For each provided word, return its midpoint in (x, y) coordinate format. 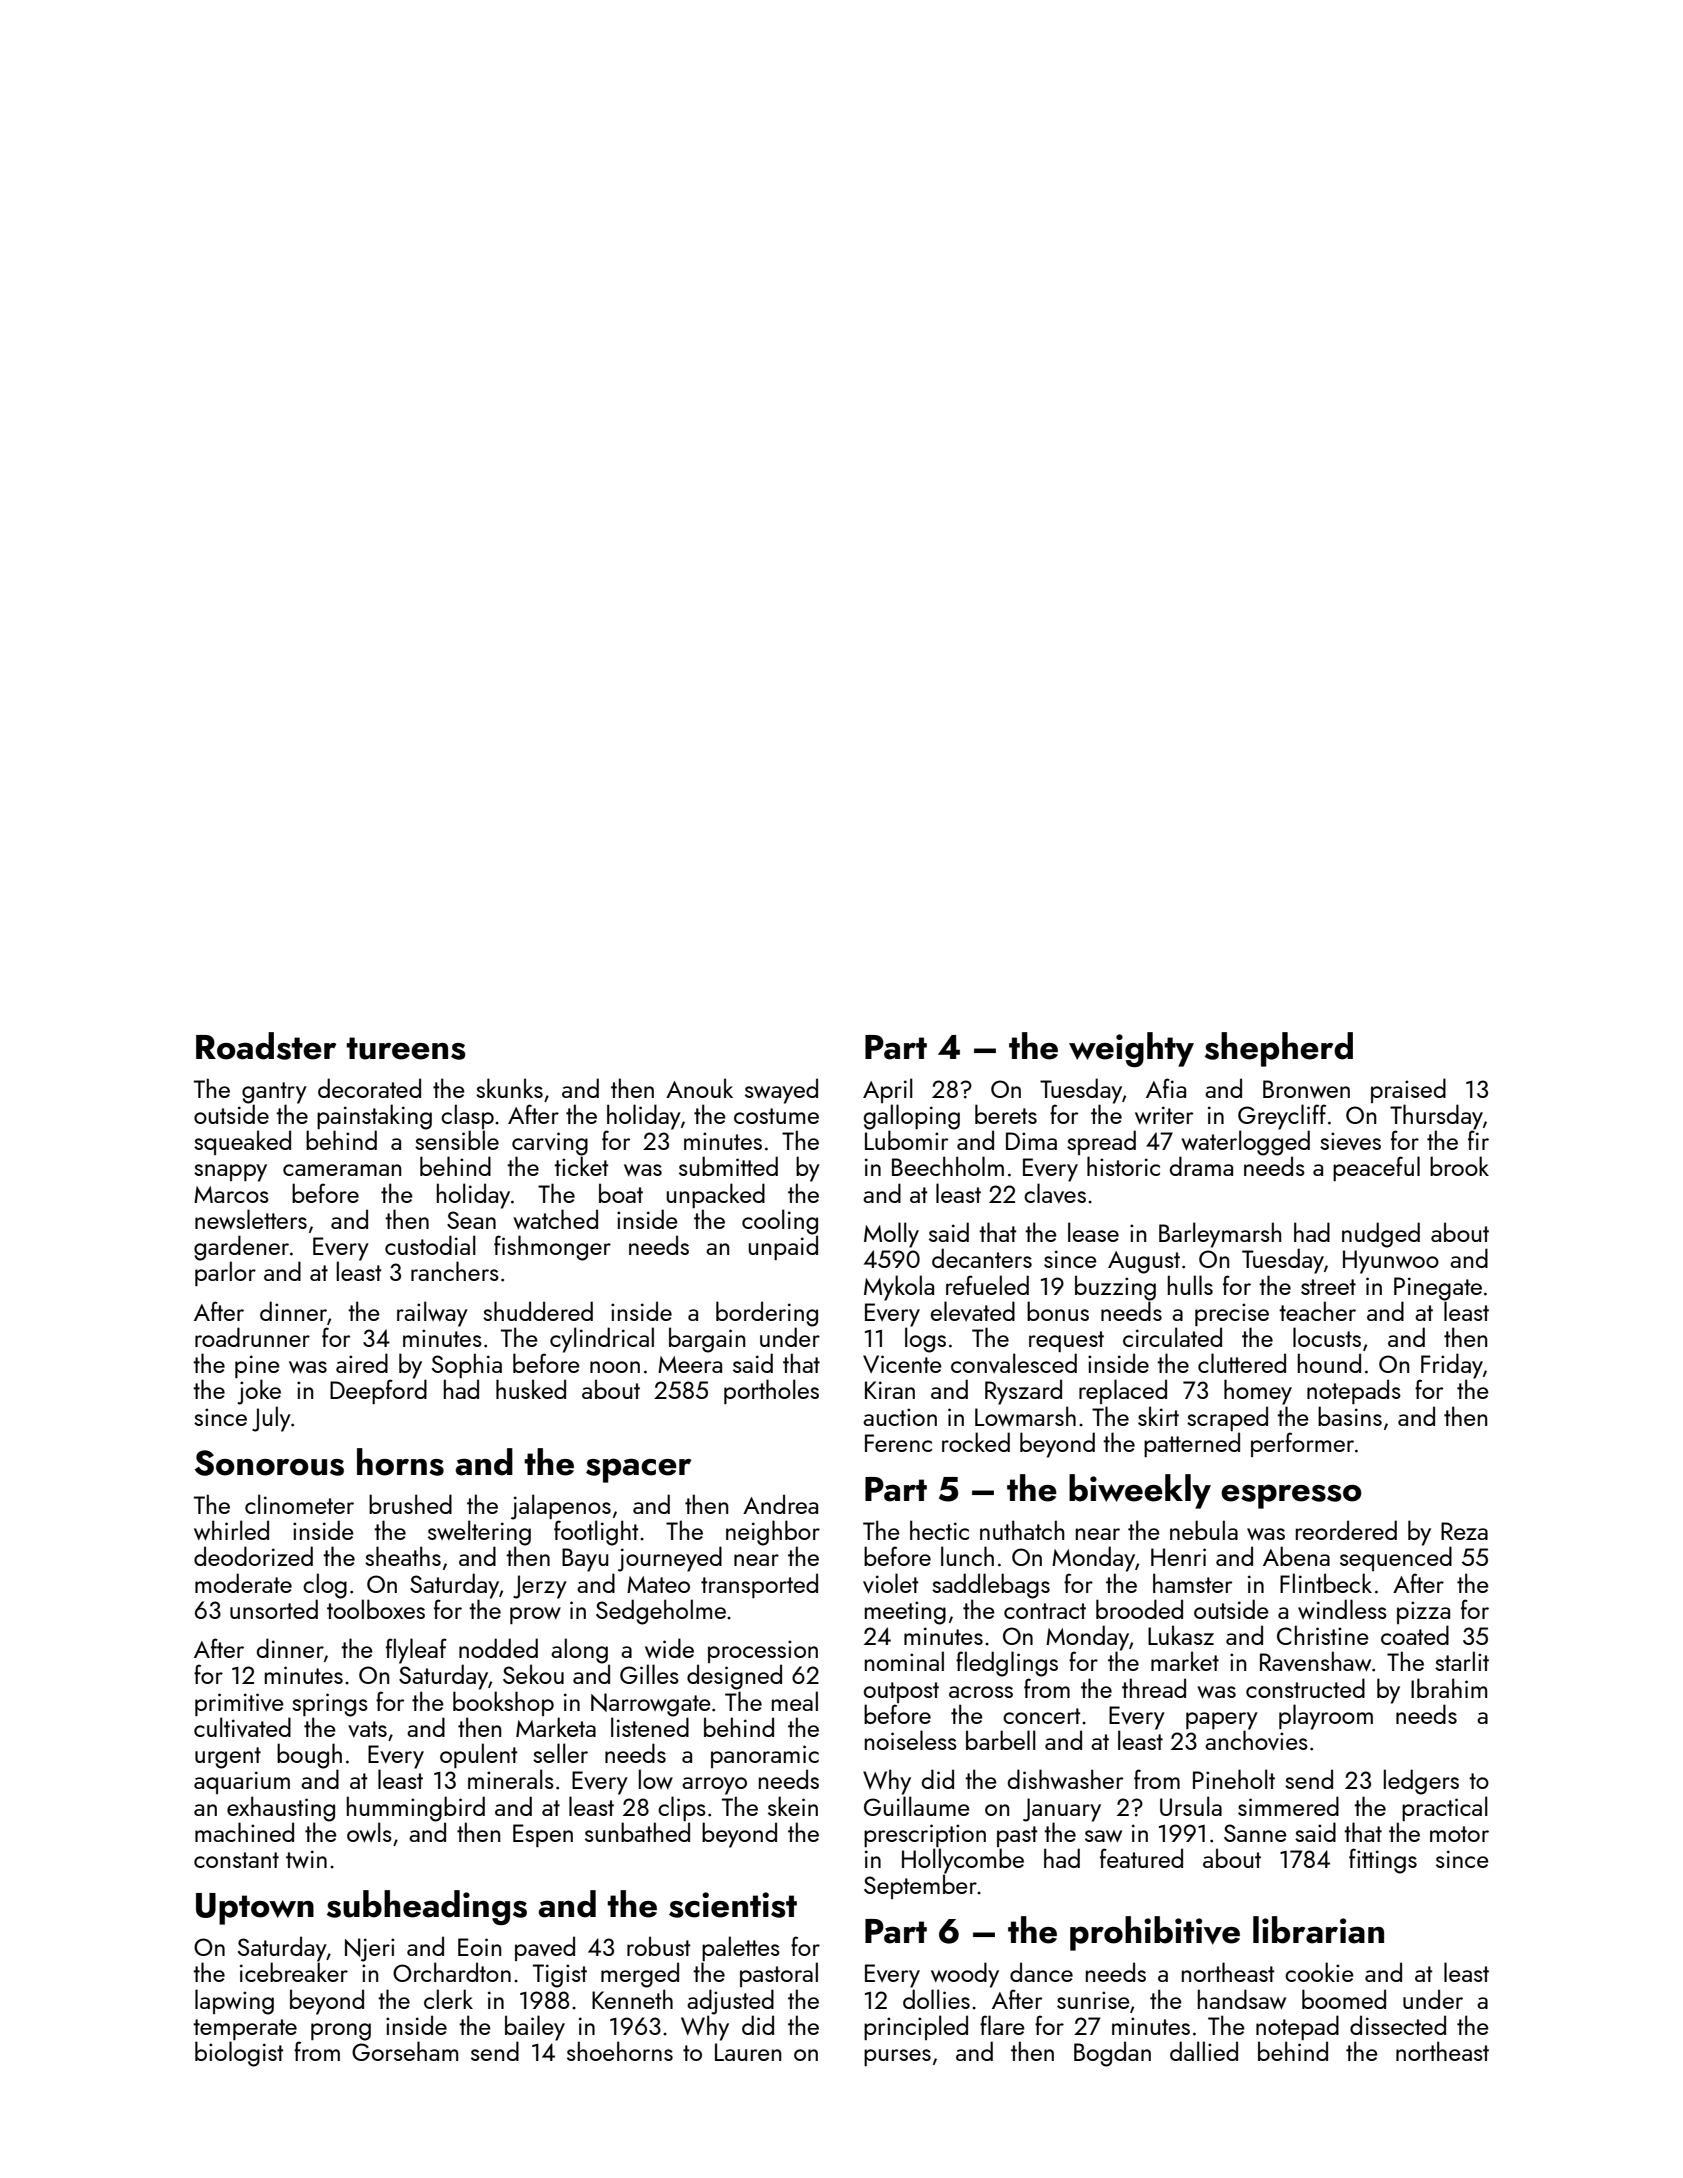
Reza (1464, 1531)
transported (759, 1585)
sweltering (479, 1533)
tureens (406, 1048)
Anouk (699, 1088)
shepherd (1279, 1049)
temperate (245, 2029)
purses (897, 2057)
